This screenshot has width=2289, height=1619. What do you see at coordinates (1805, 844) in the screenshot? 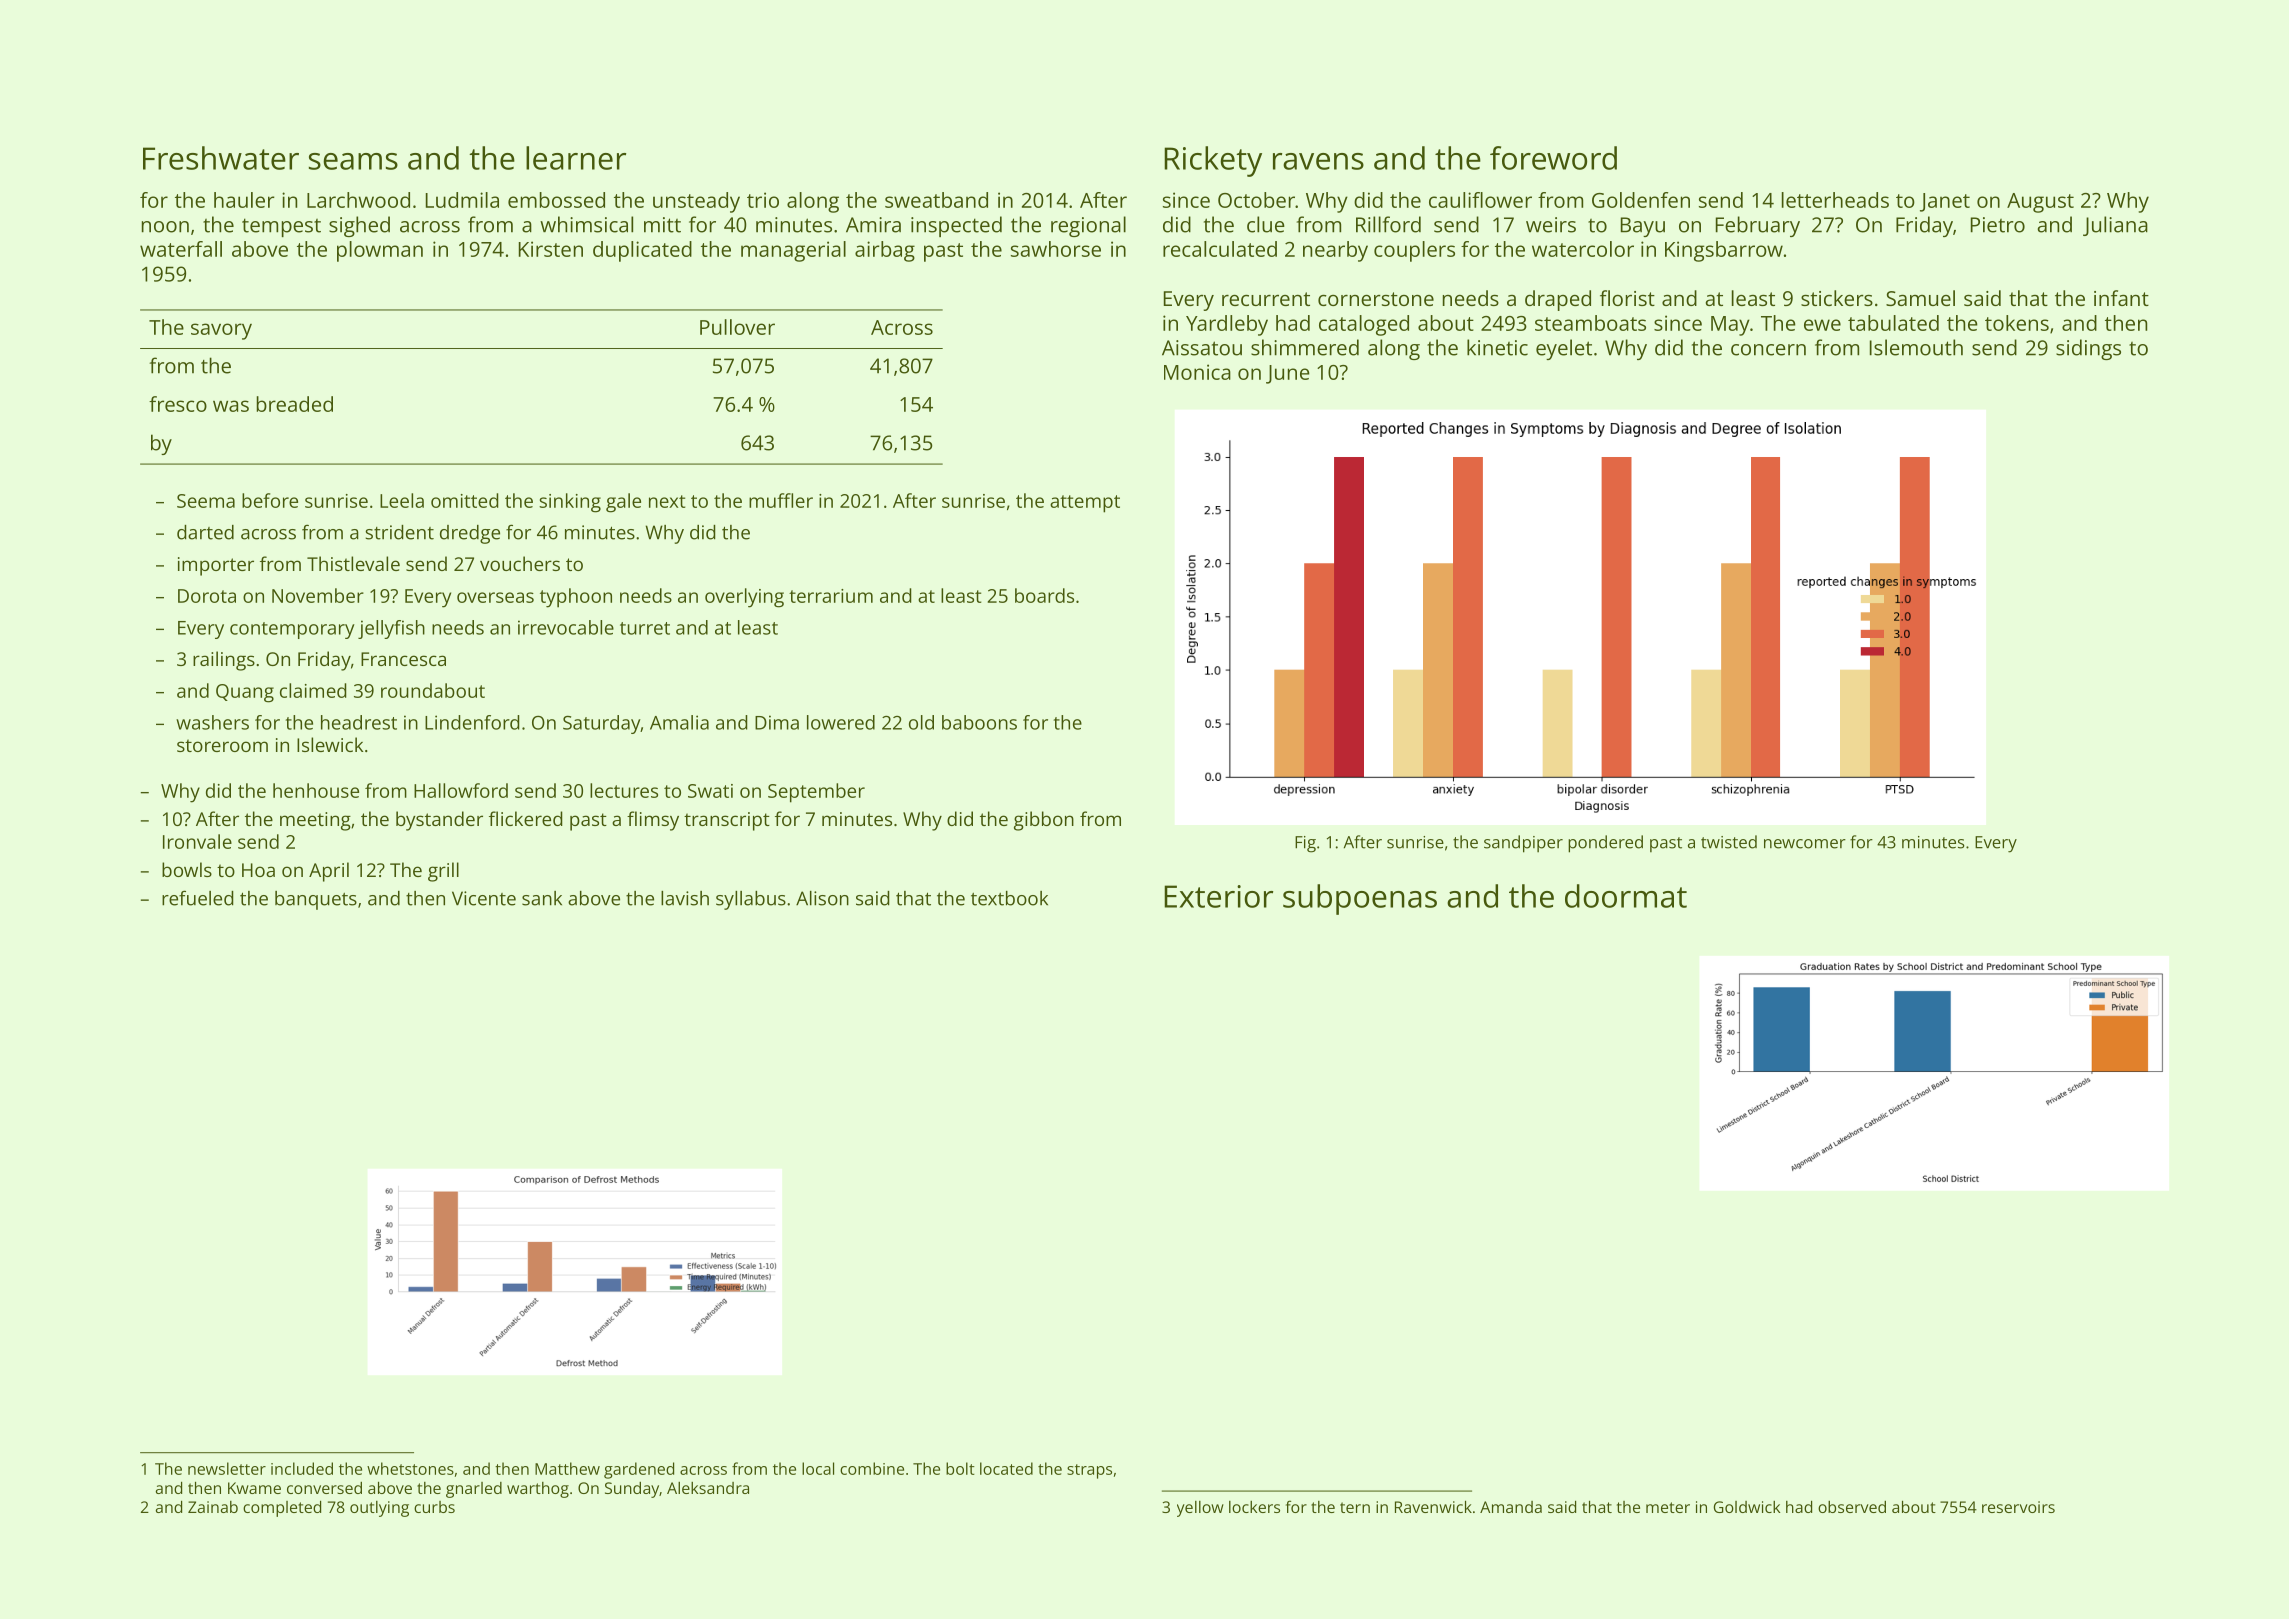
I see `newcomer` at bounding box center [1805, 844].
